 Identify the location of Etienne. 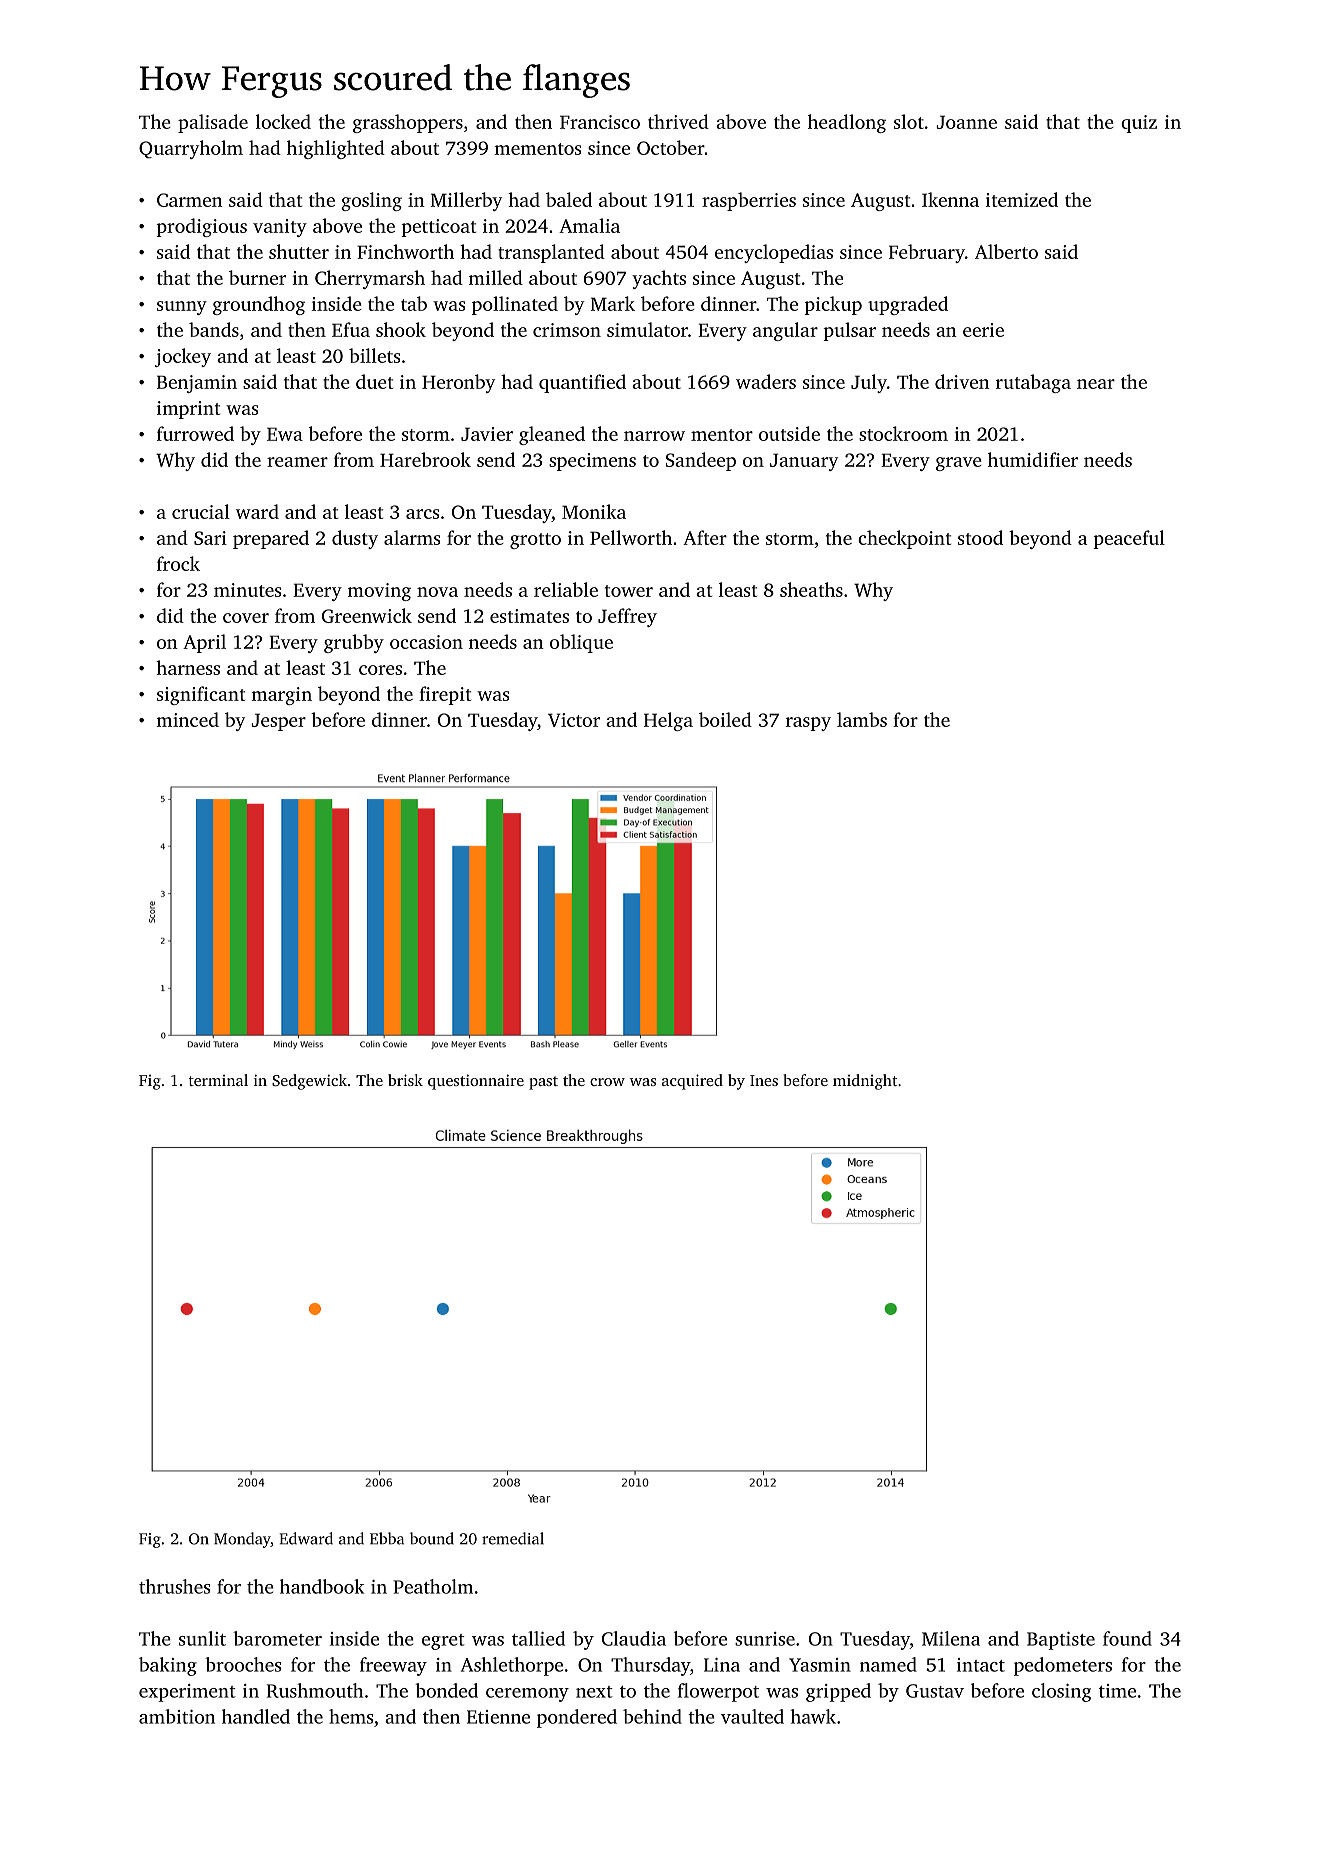
(498, 1717).
